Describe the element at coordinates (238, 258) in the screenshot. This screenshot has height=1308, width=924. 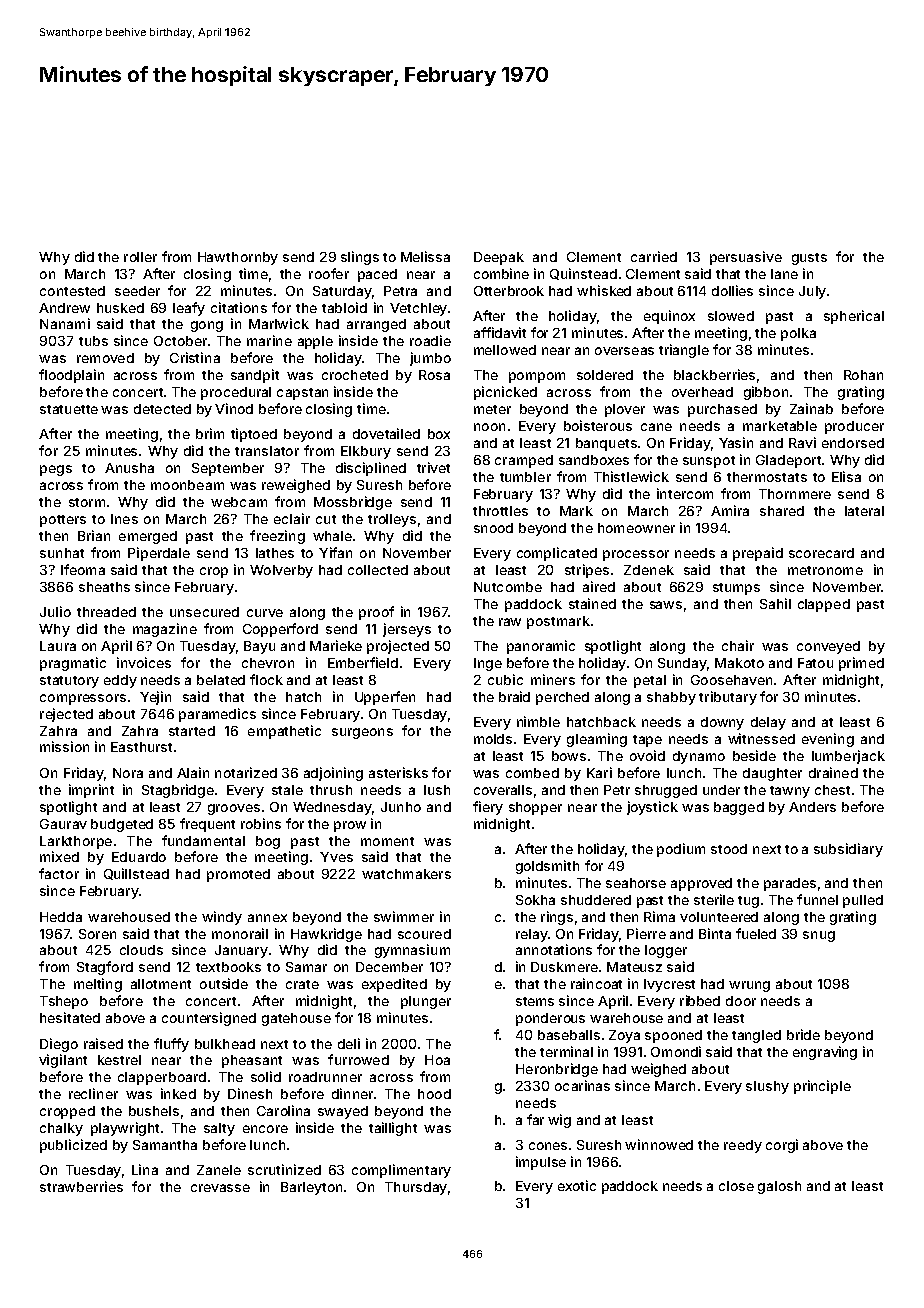
I see `Hawthornby` at that location.
